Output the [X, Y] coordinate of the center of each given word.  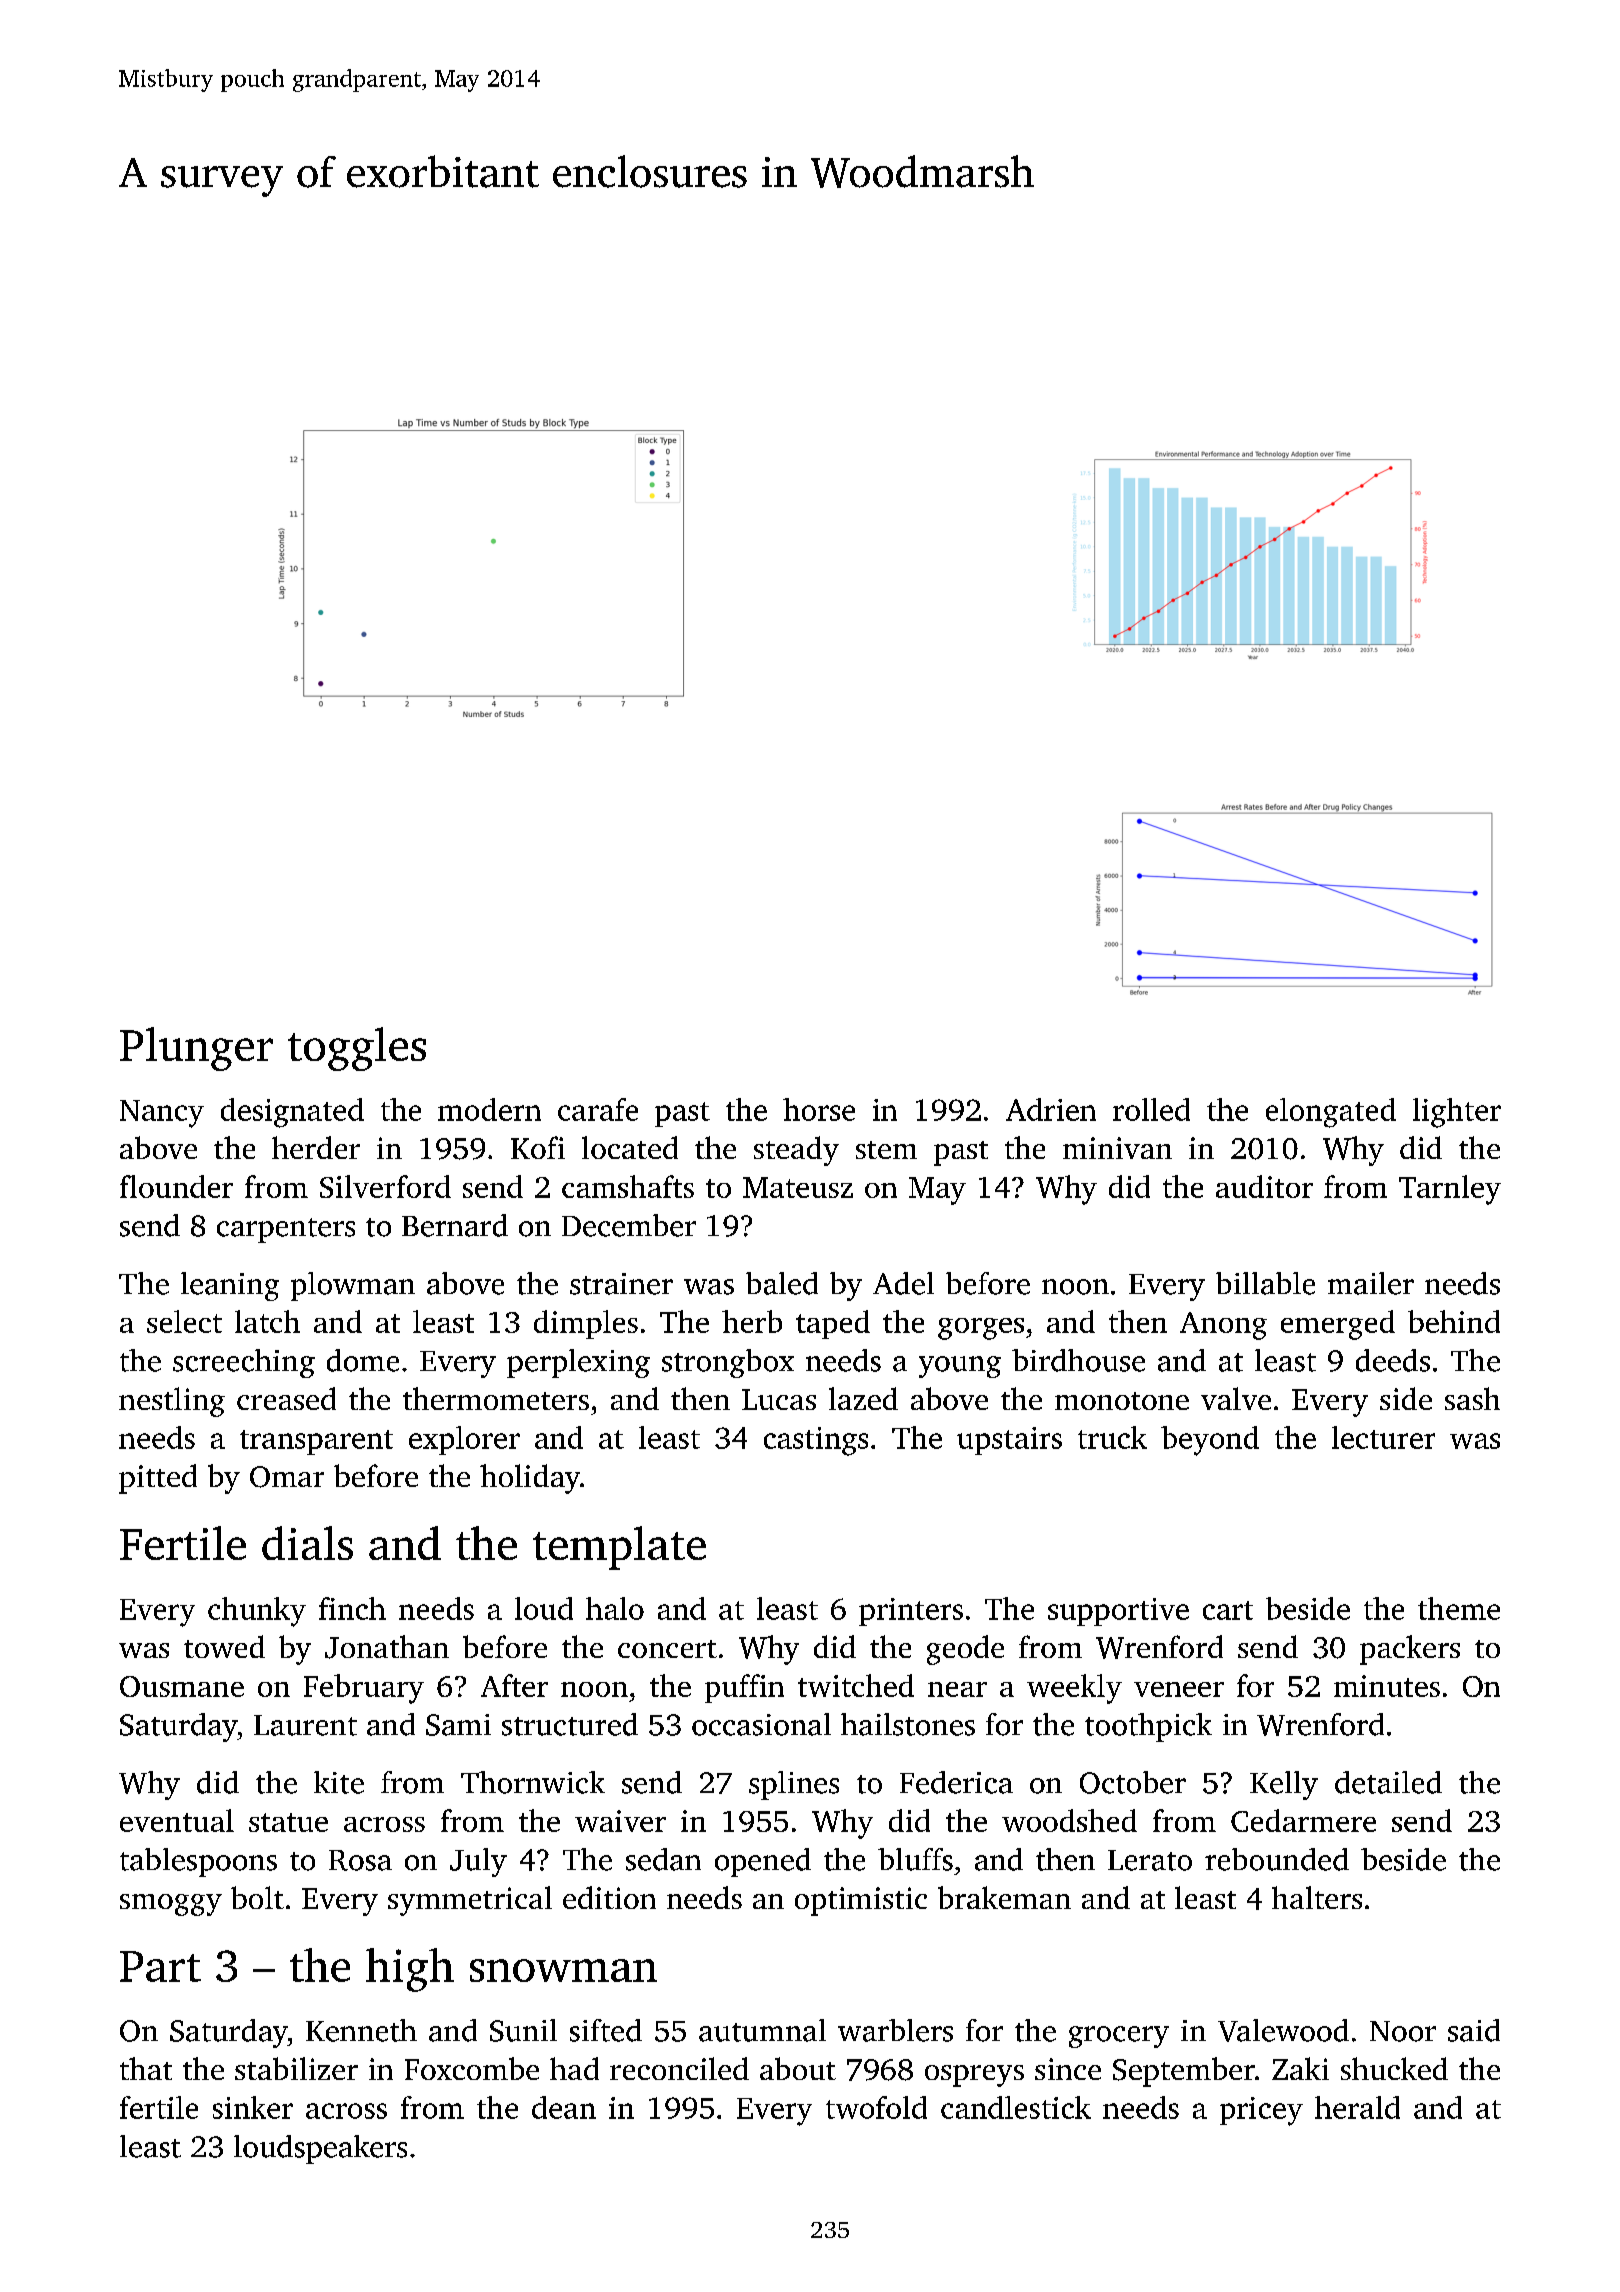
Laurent [305, 1725]
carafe [598, 1109]
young [960, 1367]
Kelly [1284, 1785]
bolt [257, 1897]
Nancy [162, 1114]
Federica [956, 1782]
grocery [1119, 2037]
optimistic [861, 1901]
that [146, 2068]
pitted [158, 1479]
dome [363, 1360]
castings [816, 1441]
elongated [1331, 1113]
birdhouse [1078, 1360]
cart [1228, 1610]
